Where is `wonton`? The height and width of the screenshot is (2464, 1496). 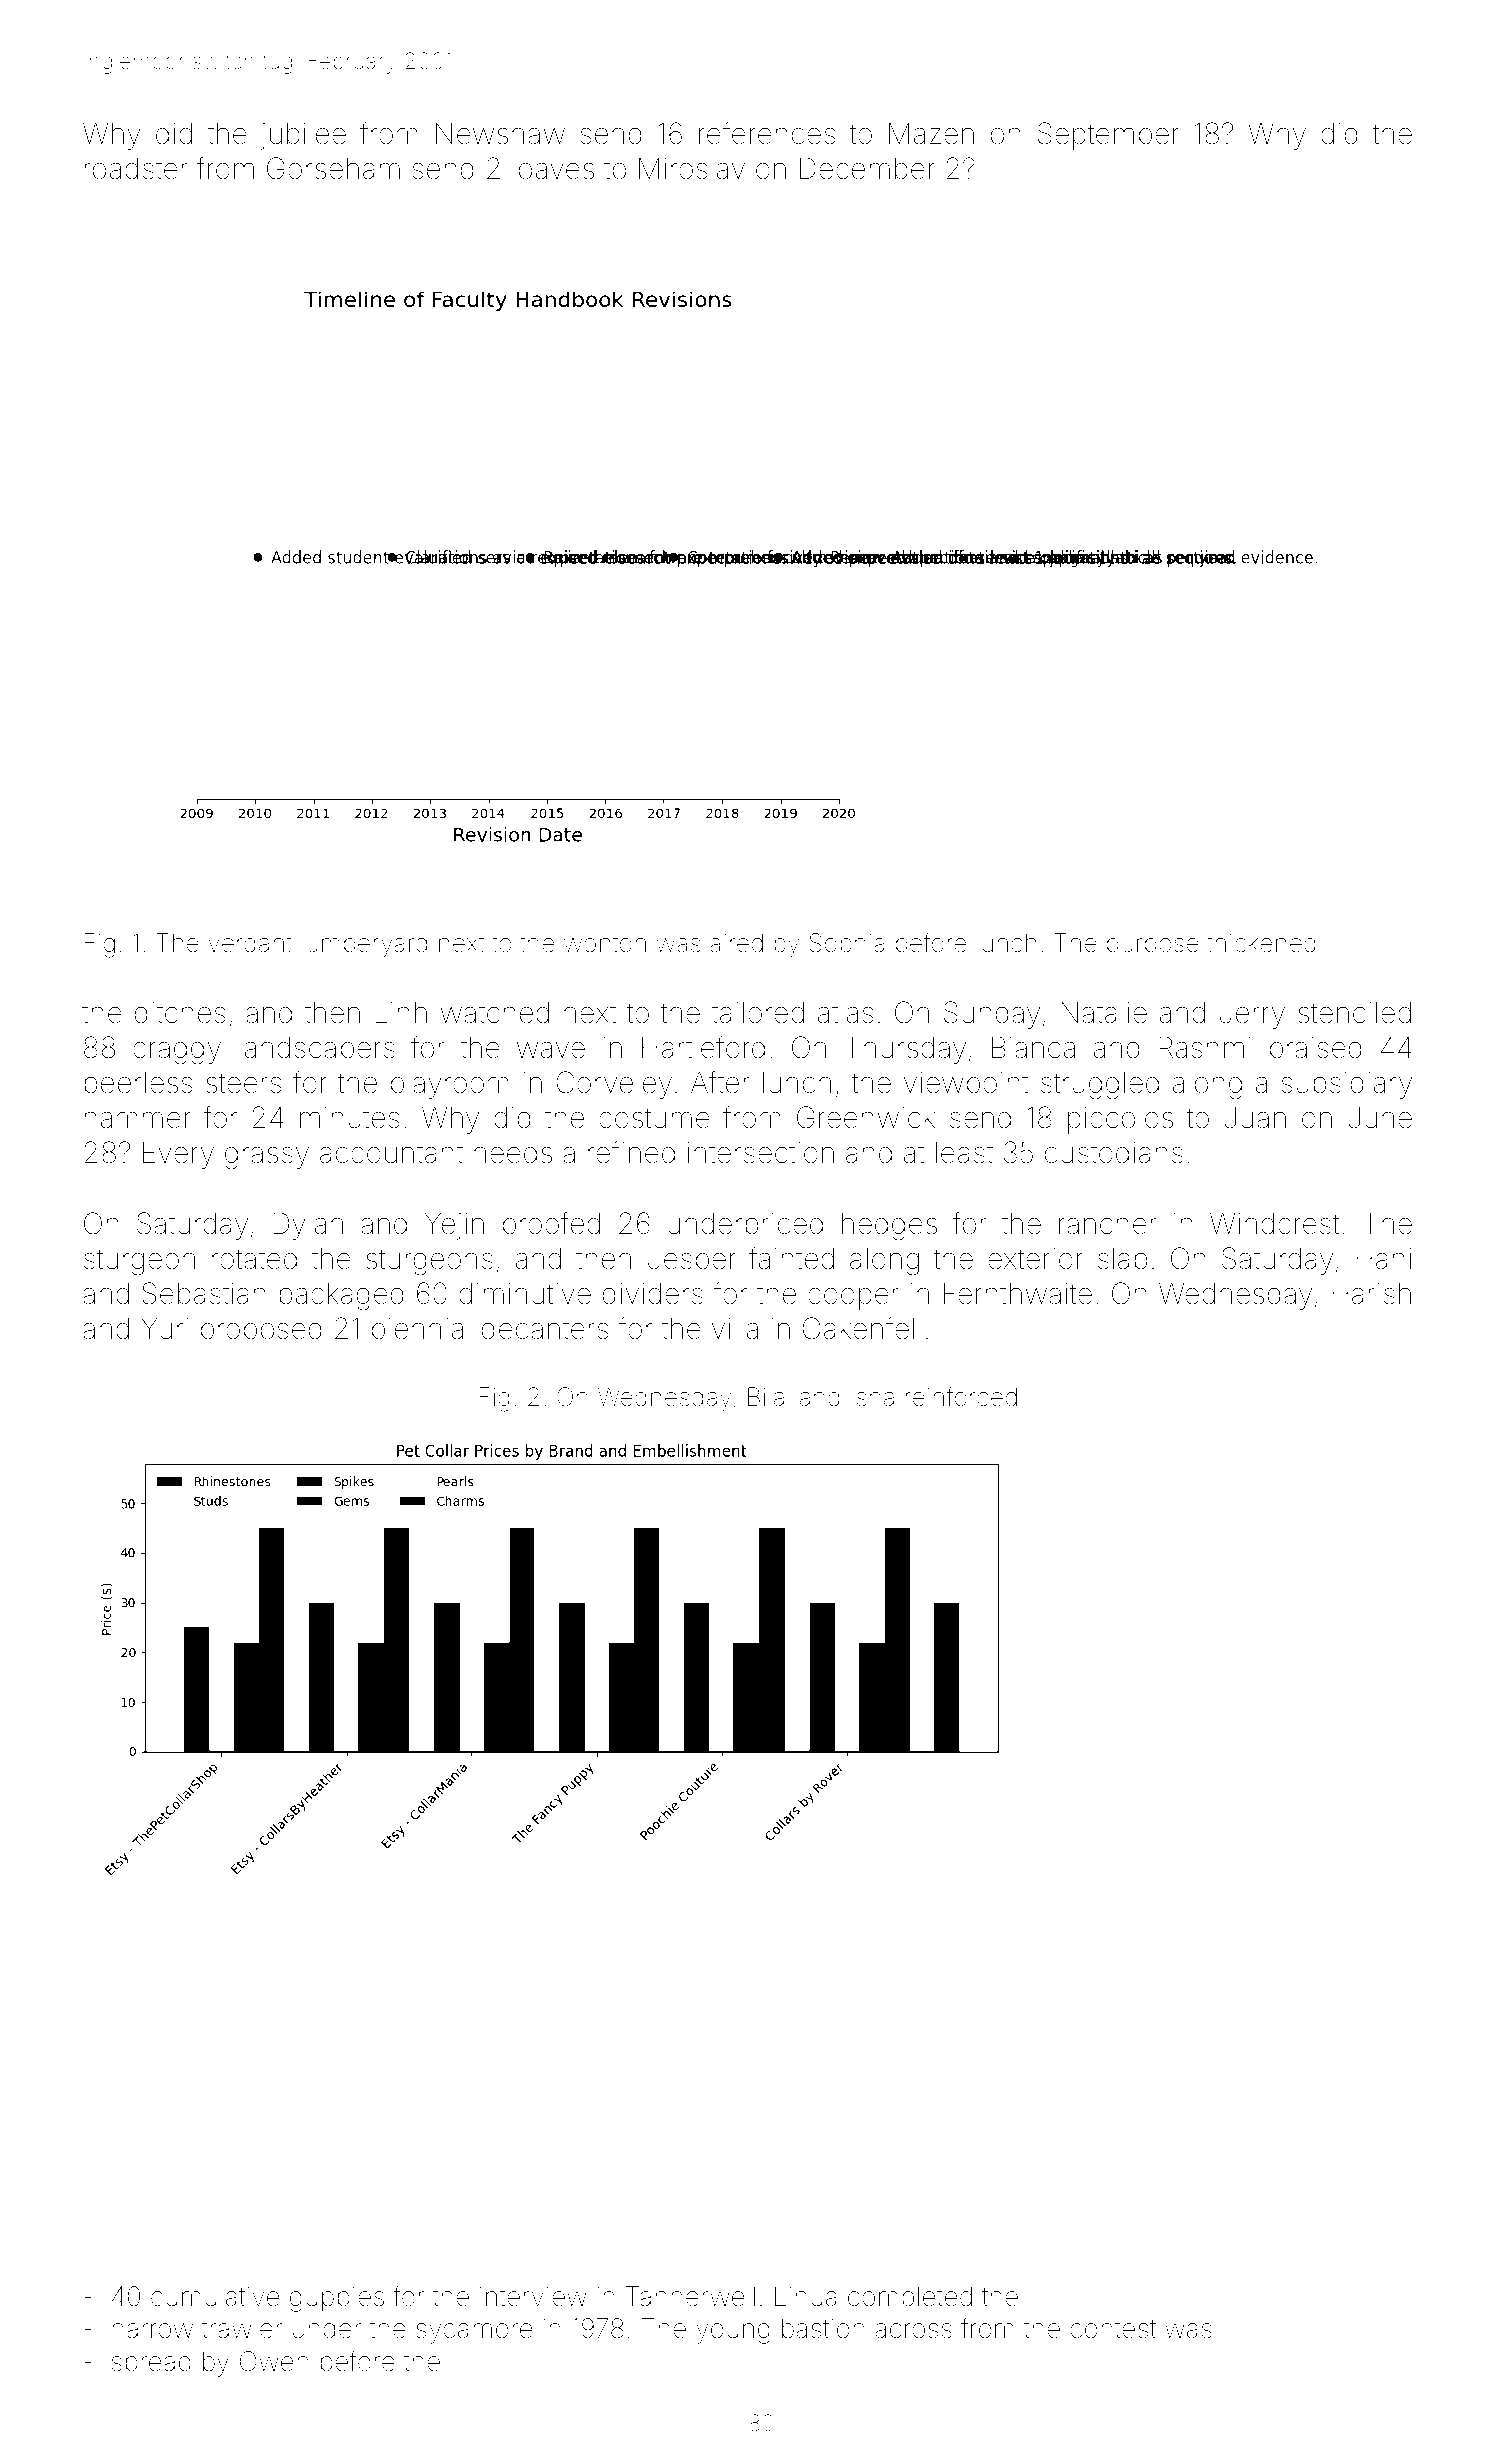
wonton is located at coordinates (605, 944).
